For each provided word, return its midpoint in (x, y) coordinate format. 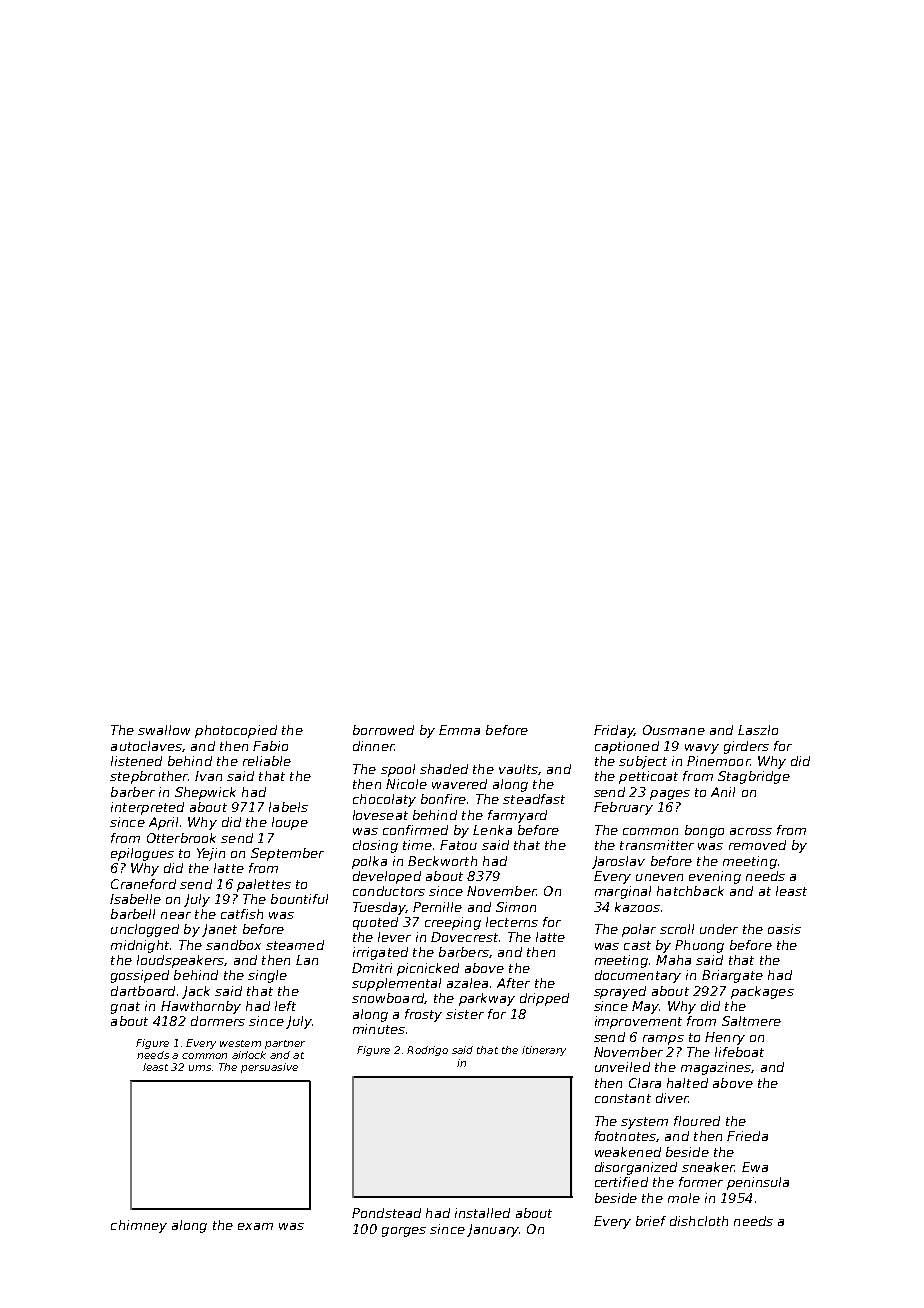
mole (684, 1198)
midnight (140, 946)
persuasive (269, 1068)
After (513, 983)
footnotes (625, 1136)
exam (255, 1226)
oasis (784, 929)
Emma (459, 730)
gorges (404, 1232)
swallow (164, 730)
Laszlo (758, 730)
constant (623, 1098)
